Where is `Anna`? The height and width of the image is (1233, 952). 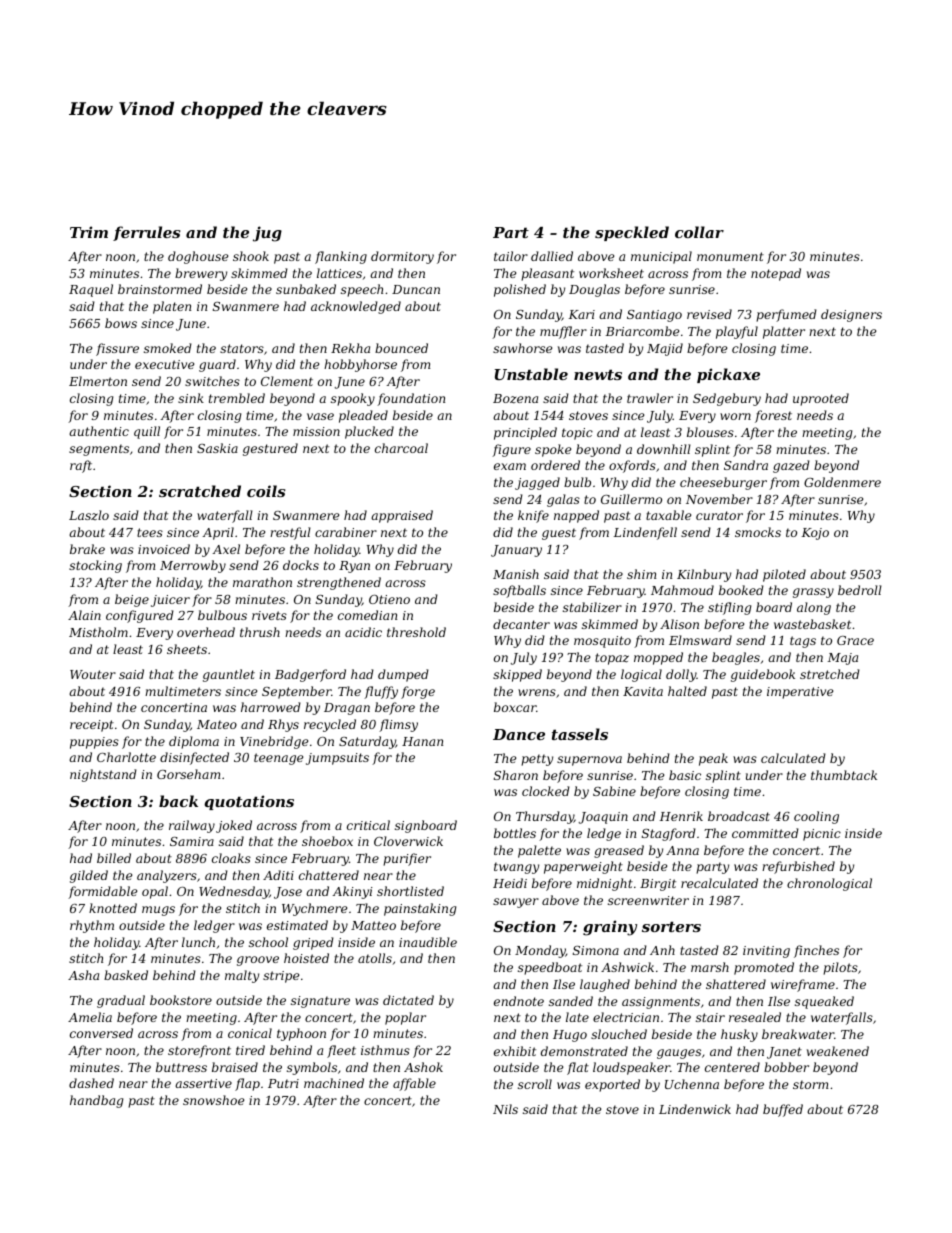
Anna is located at coordinates (682, 850).
